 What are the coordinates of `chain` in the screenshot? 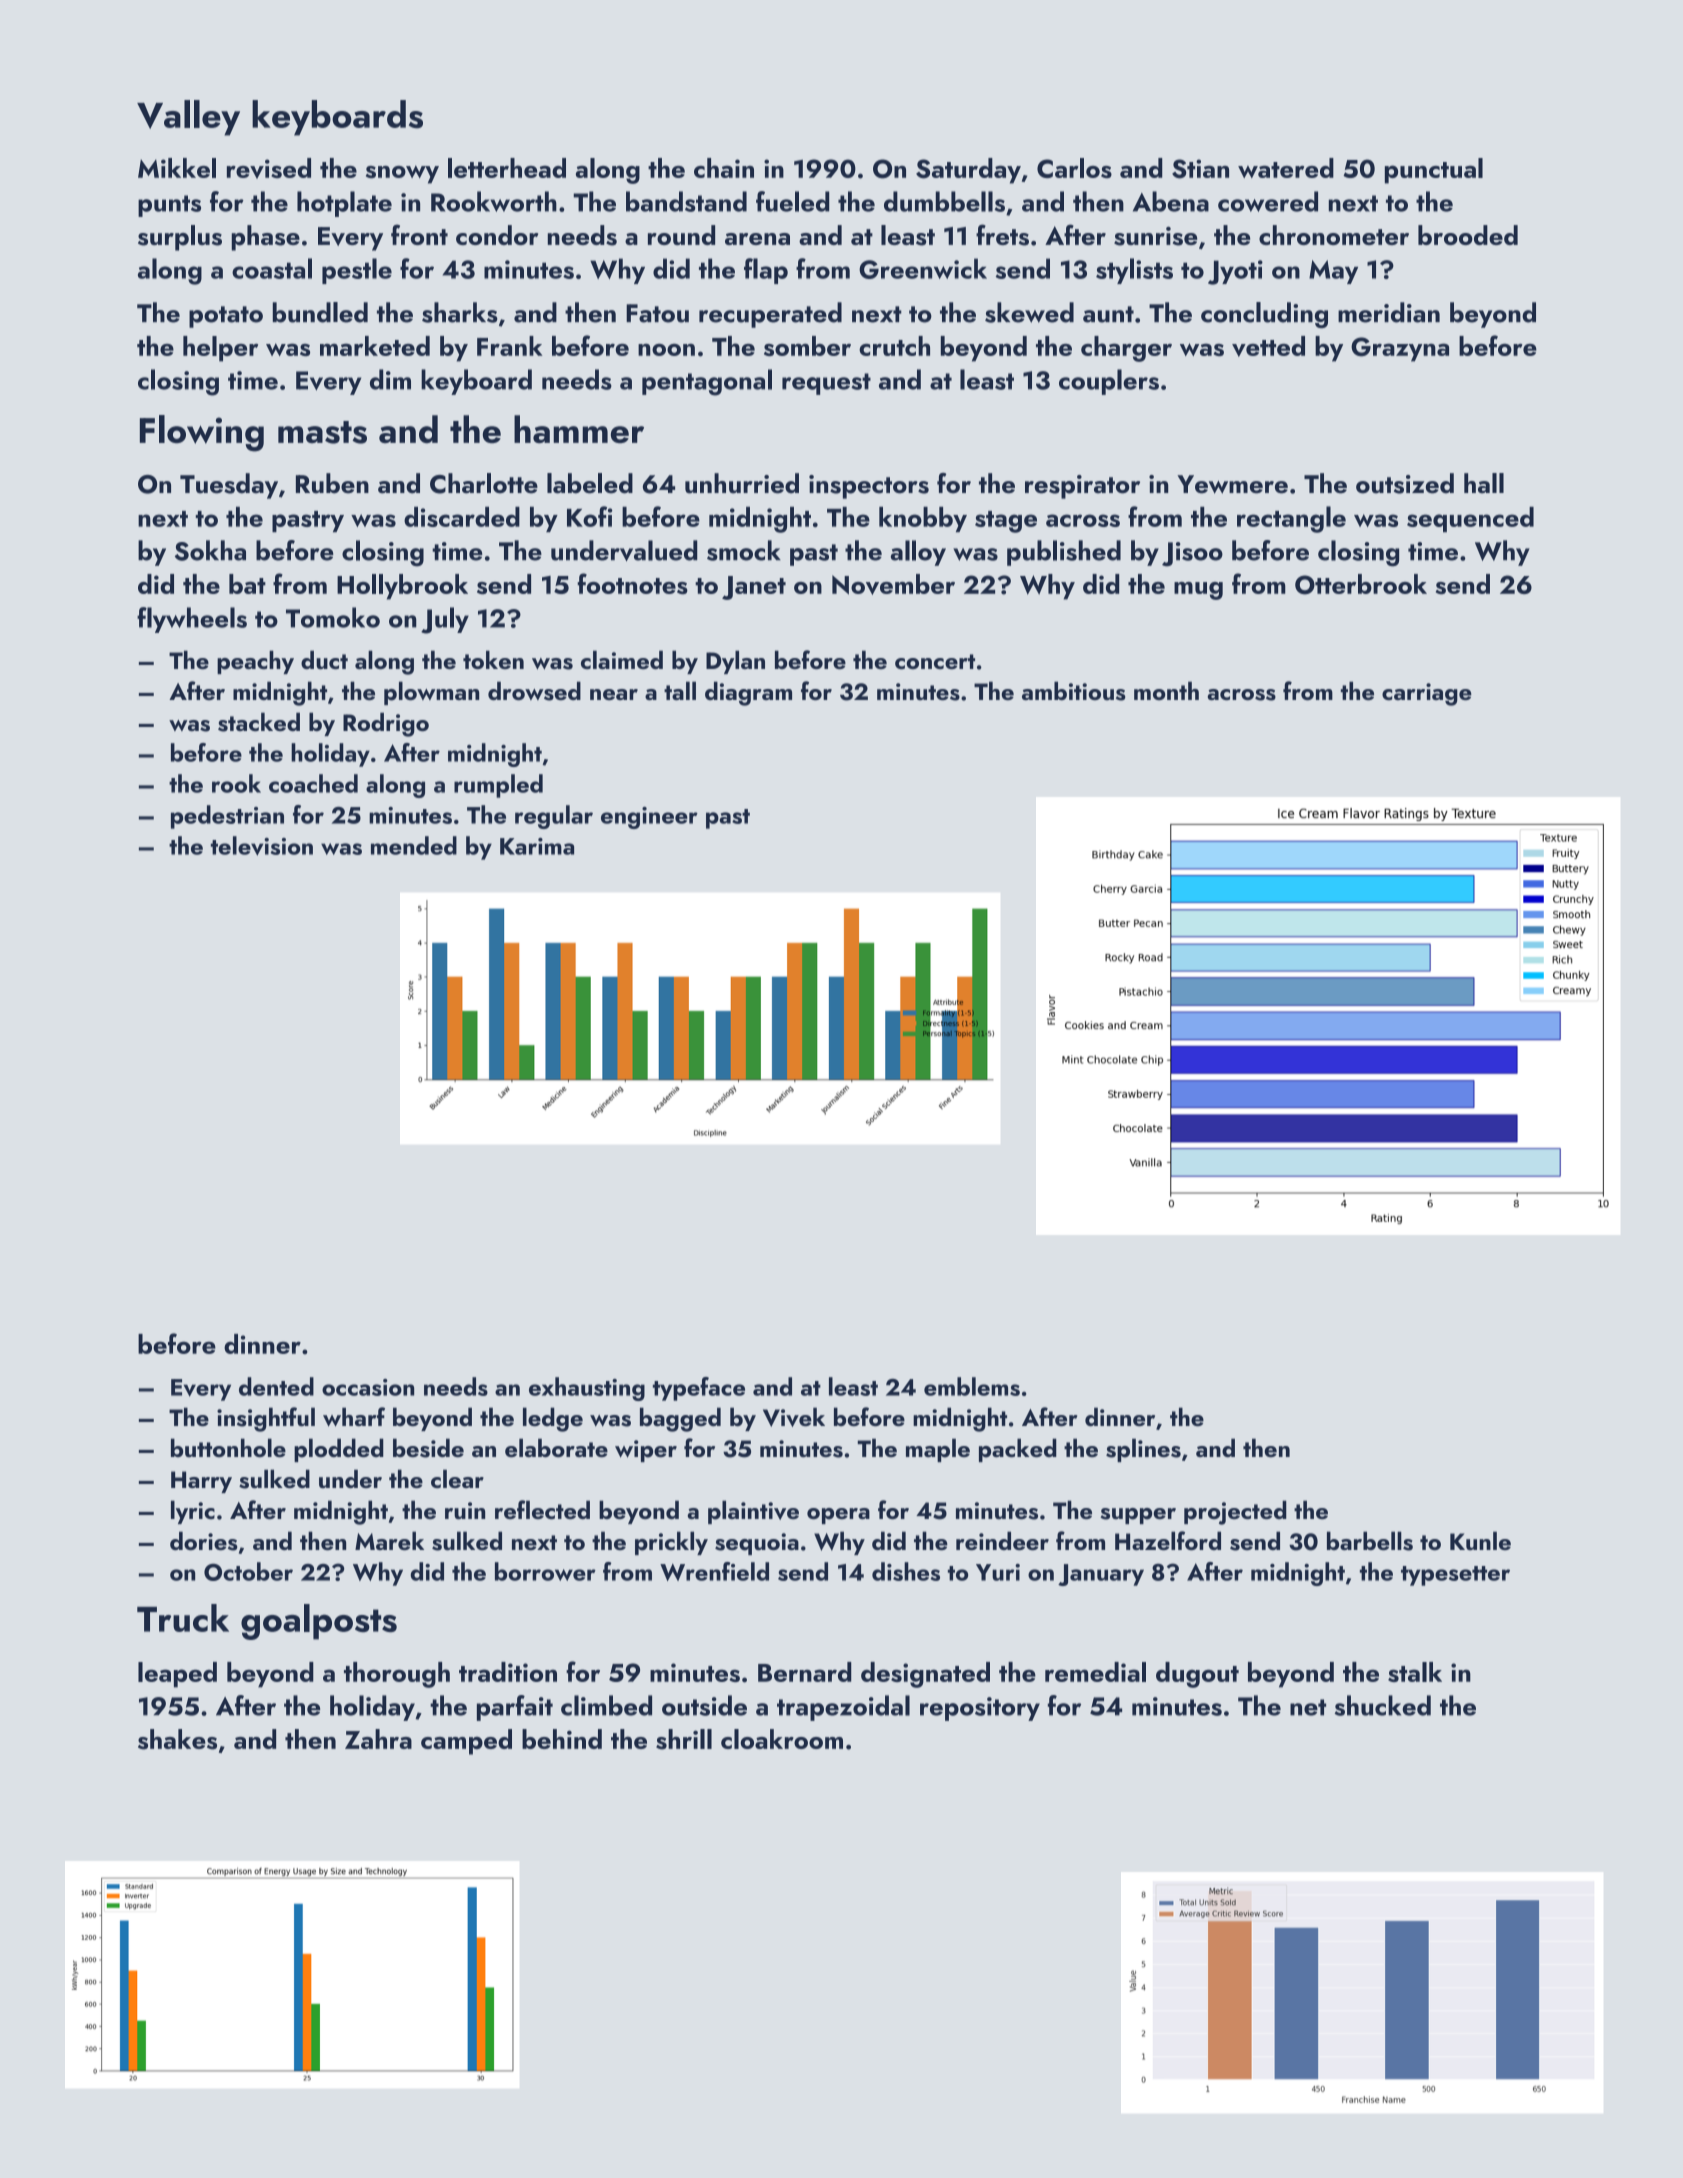 It's located at (724, 168).
